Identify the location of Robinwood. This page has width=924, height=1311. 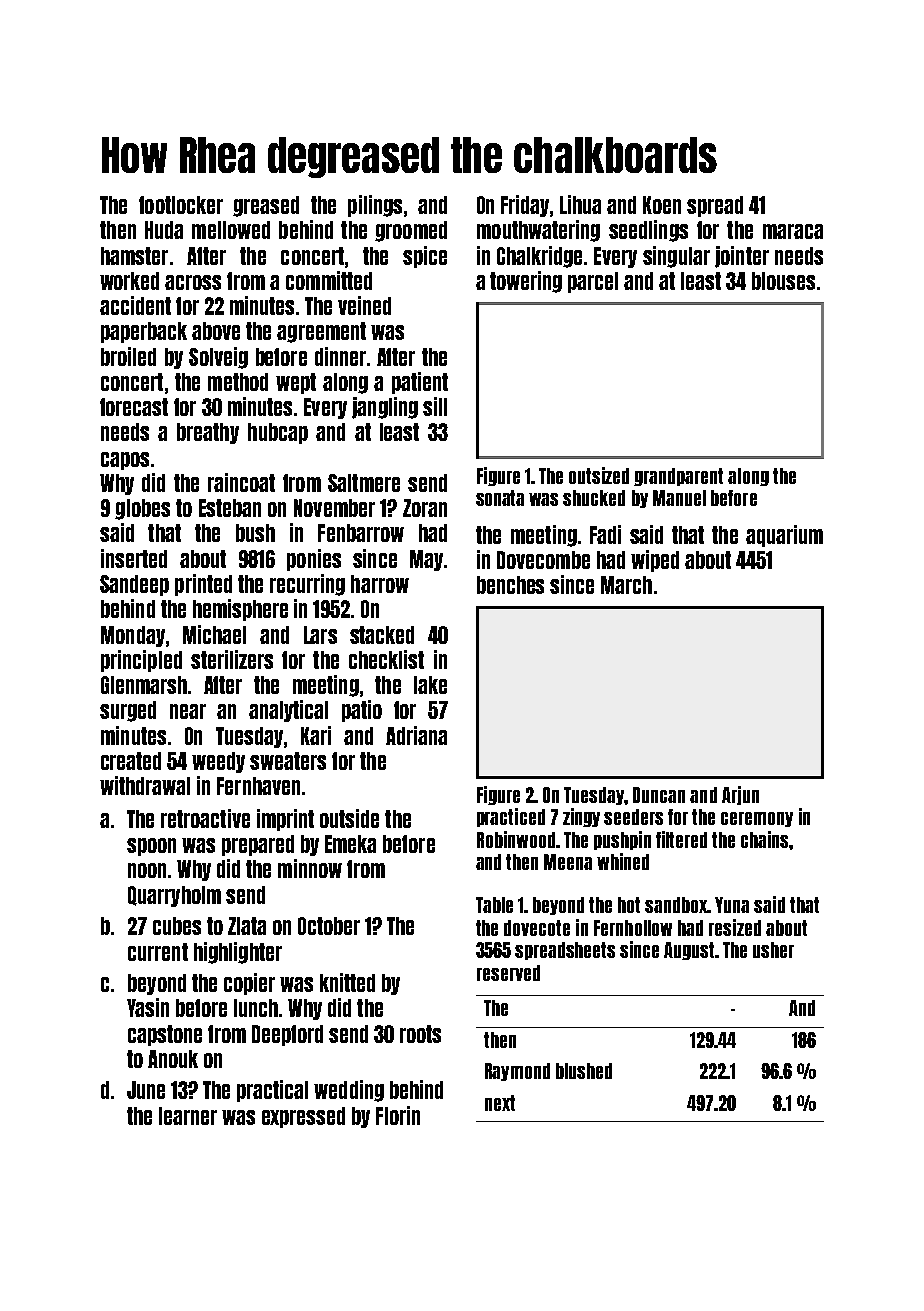
(516, 839).
